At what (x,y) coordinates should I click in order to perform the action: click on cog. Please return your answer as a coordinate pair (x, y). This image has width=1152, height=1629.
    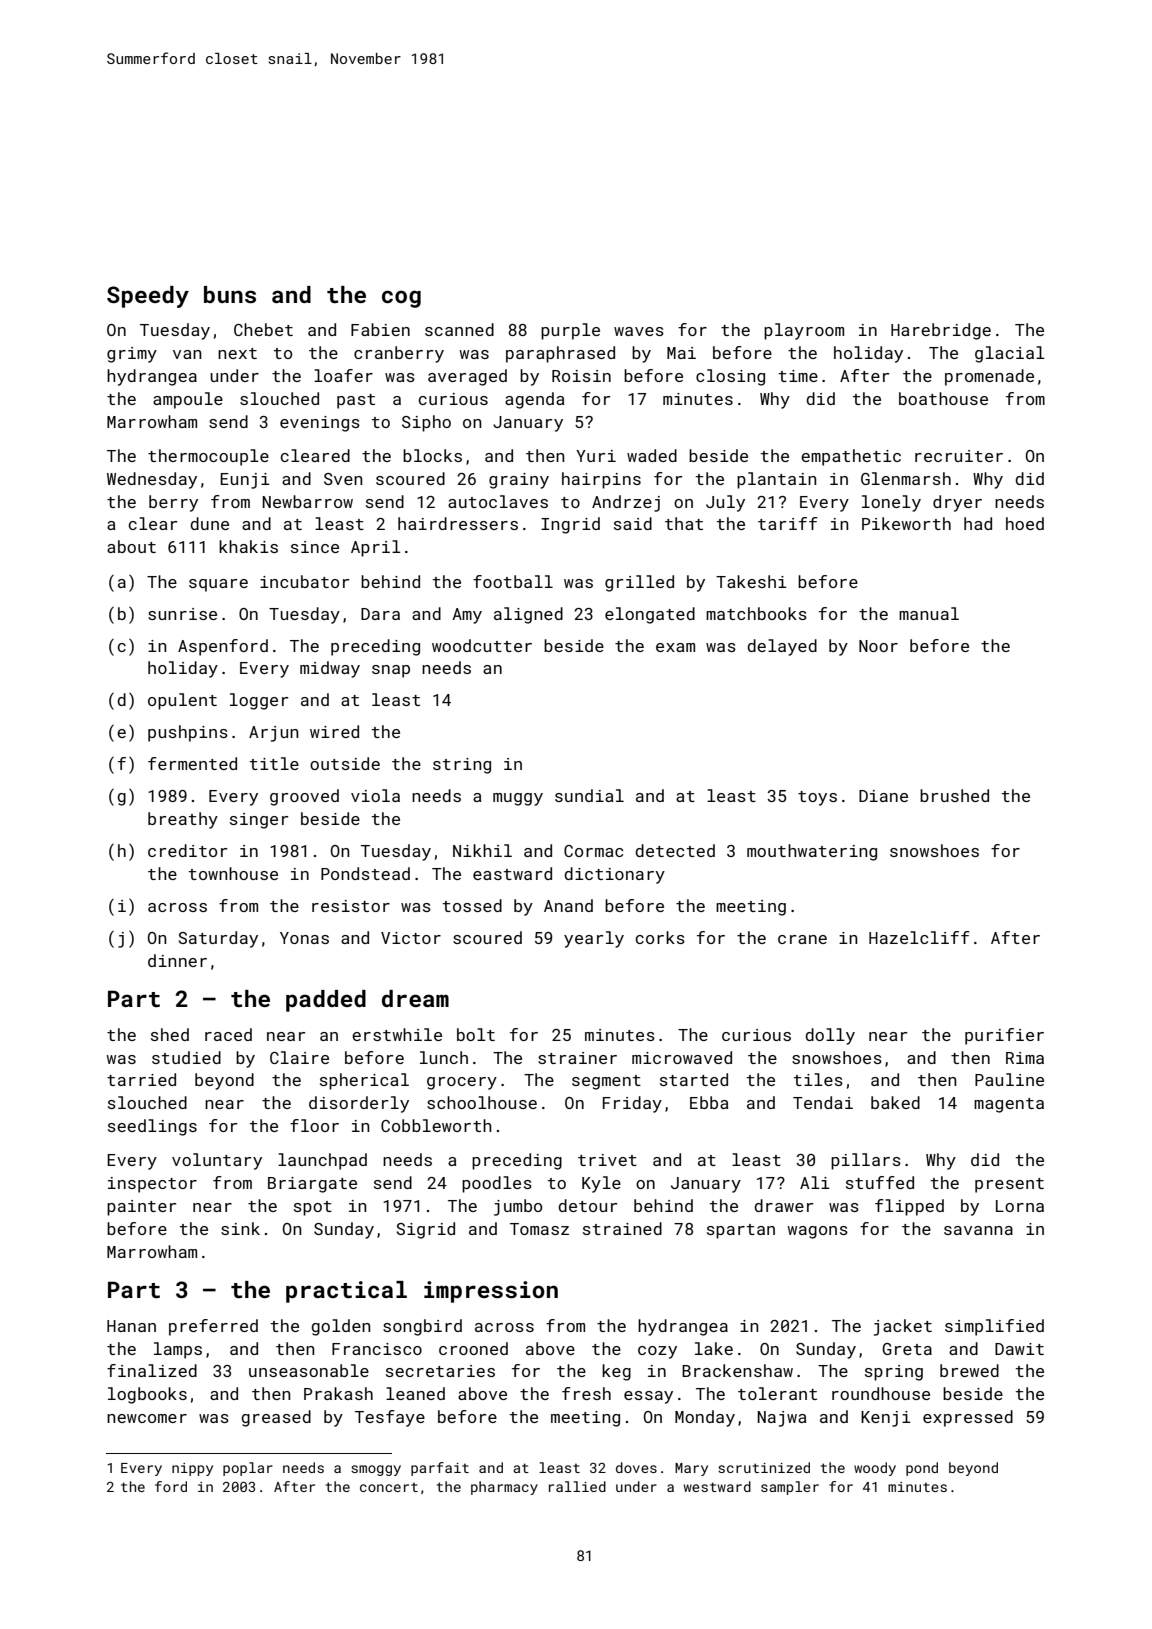
    Looking at the image, I should click on (401, 299).
